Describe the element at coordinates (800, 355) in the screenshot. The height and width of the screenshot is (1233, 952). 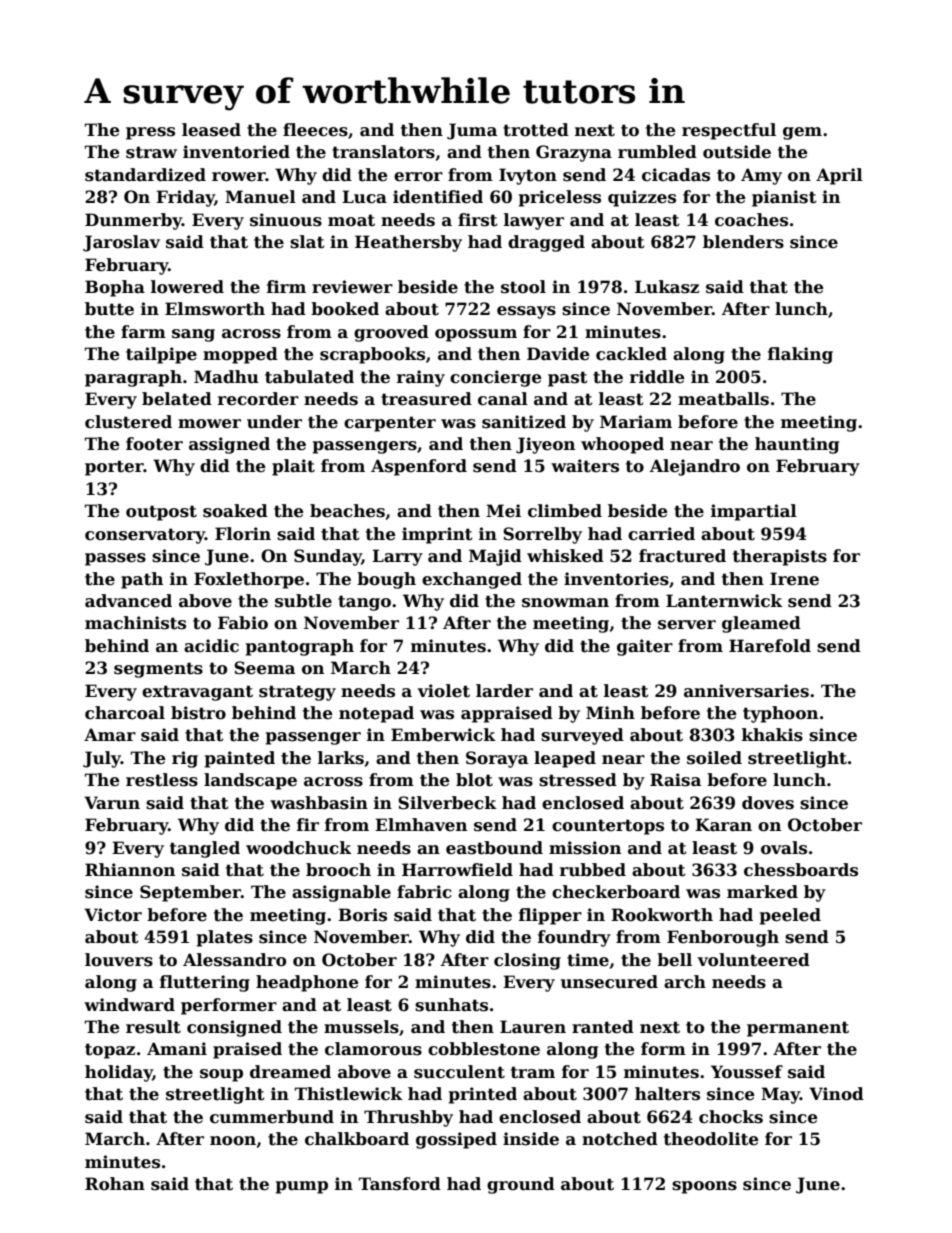
I see `flaking` at that location.
